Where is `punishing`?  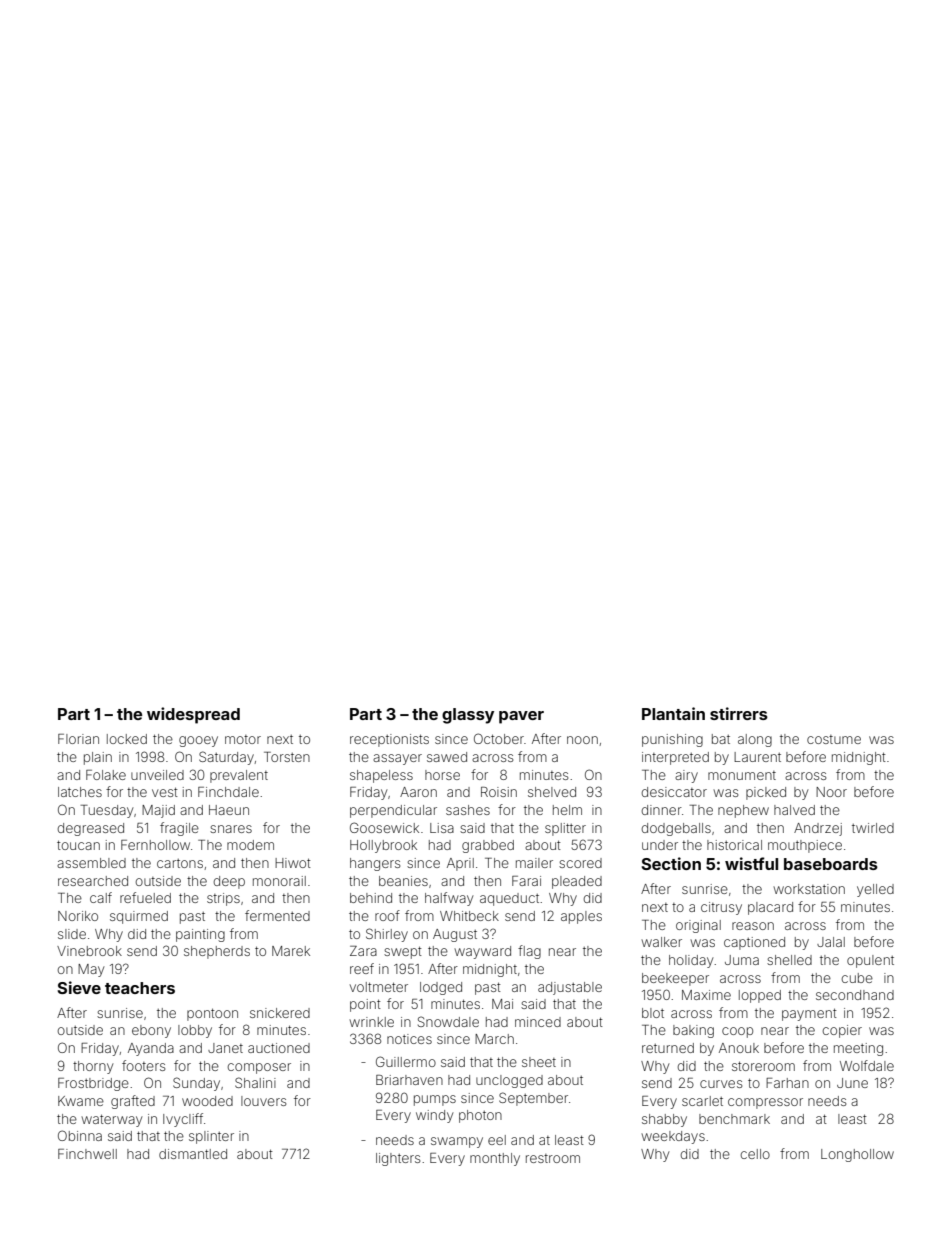 punishing is located at coordinates (672, 740).
